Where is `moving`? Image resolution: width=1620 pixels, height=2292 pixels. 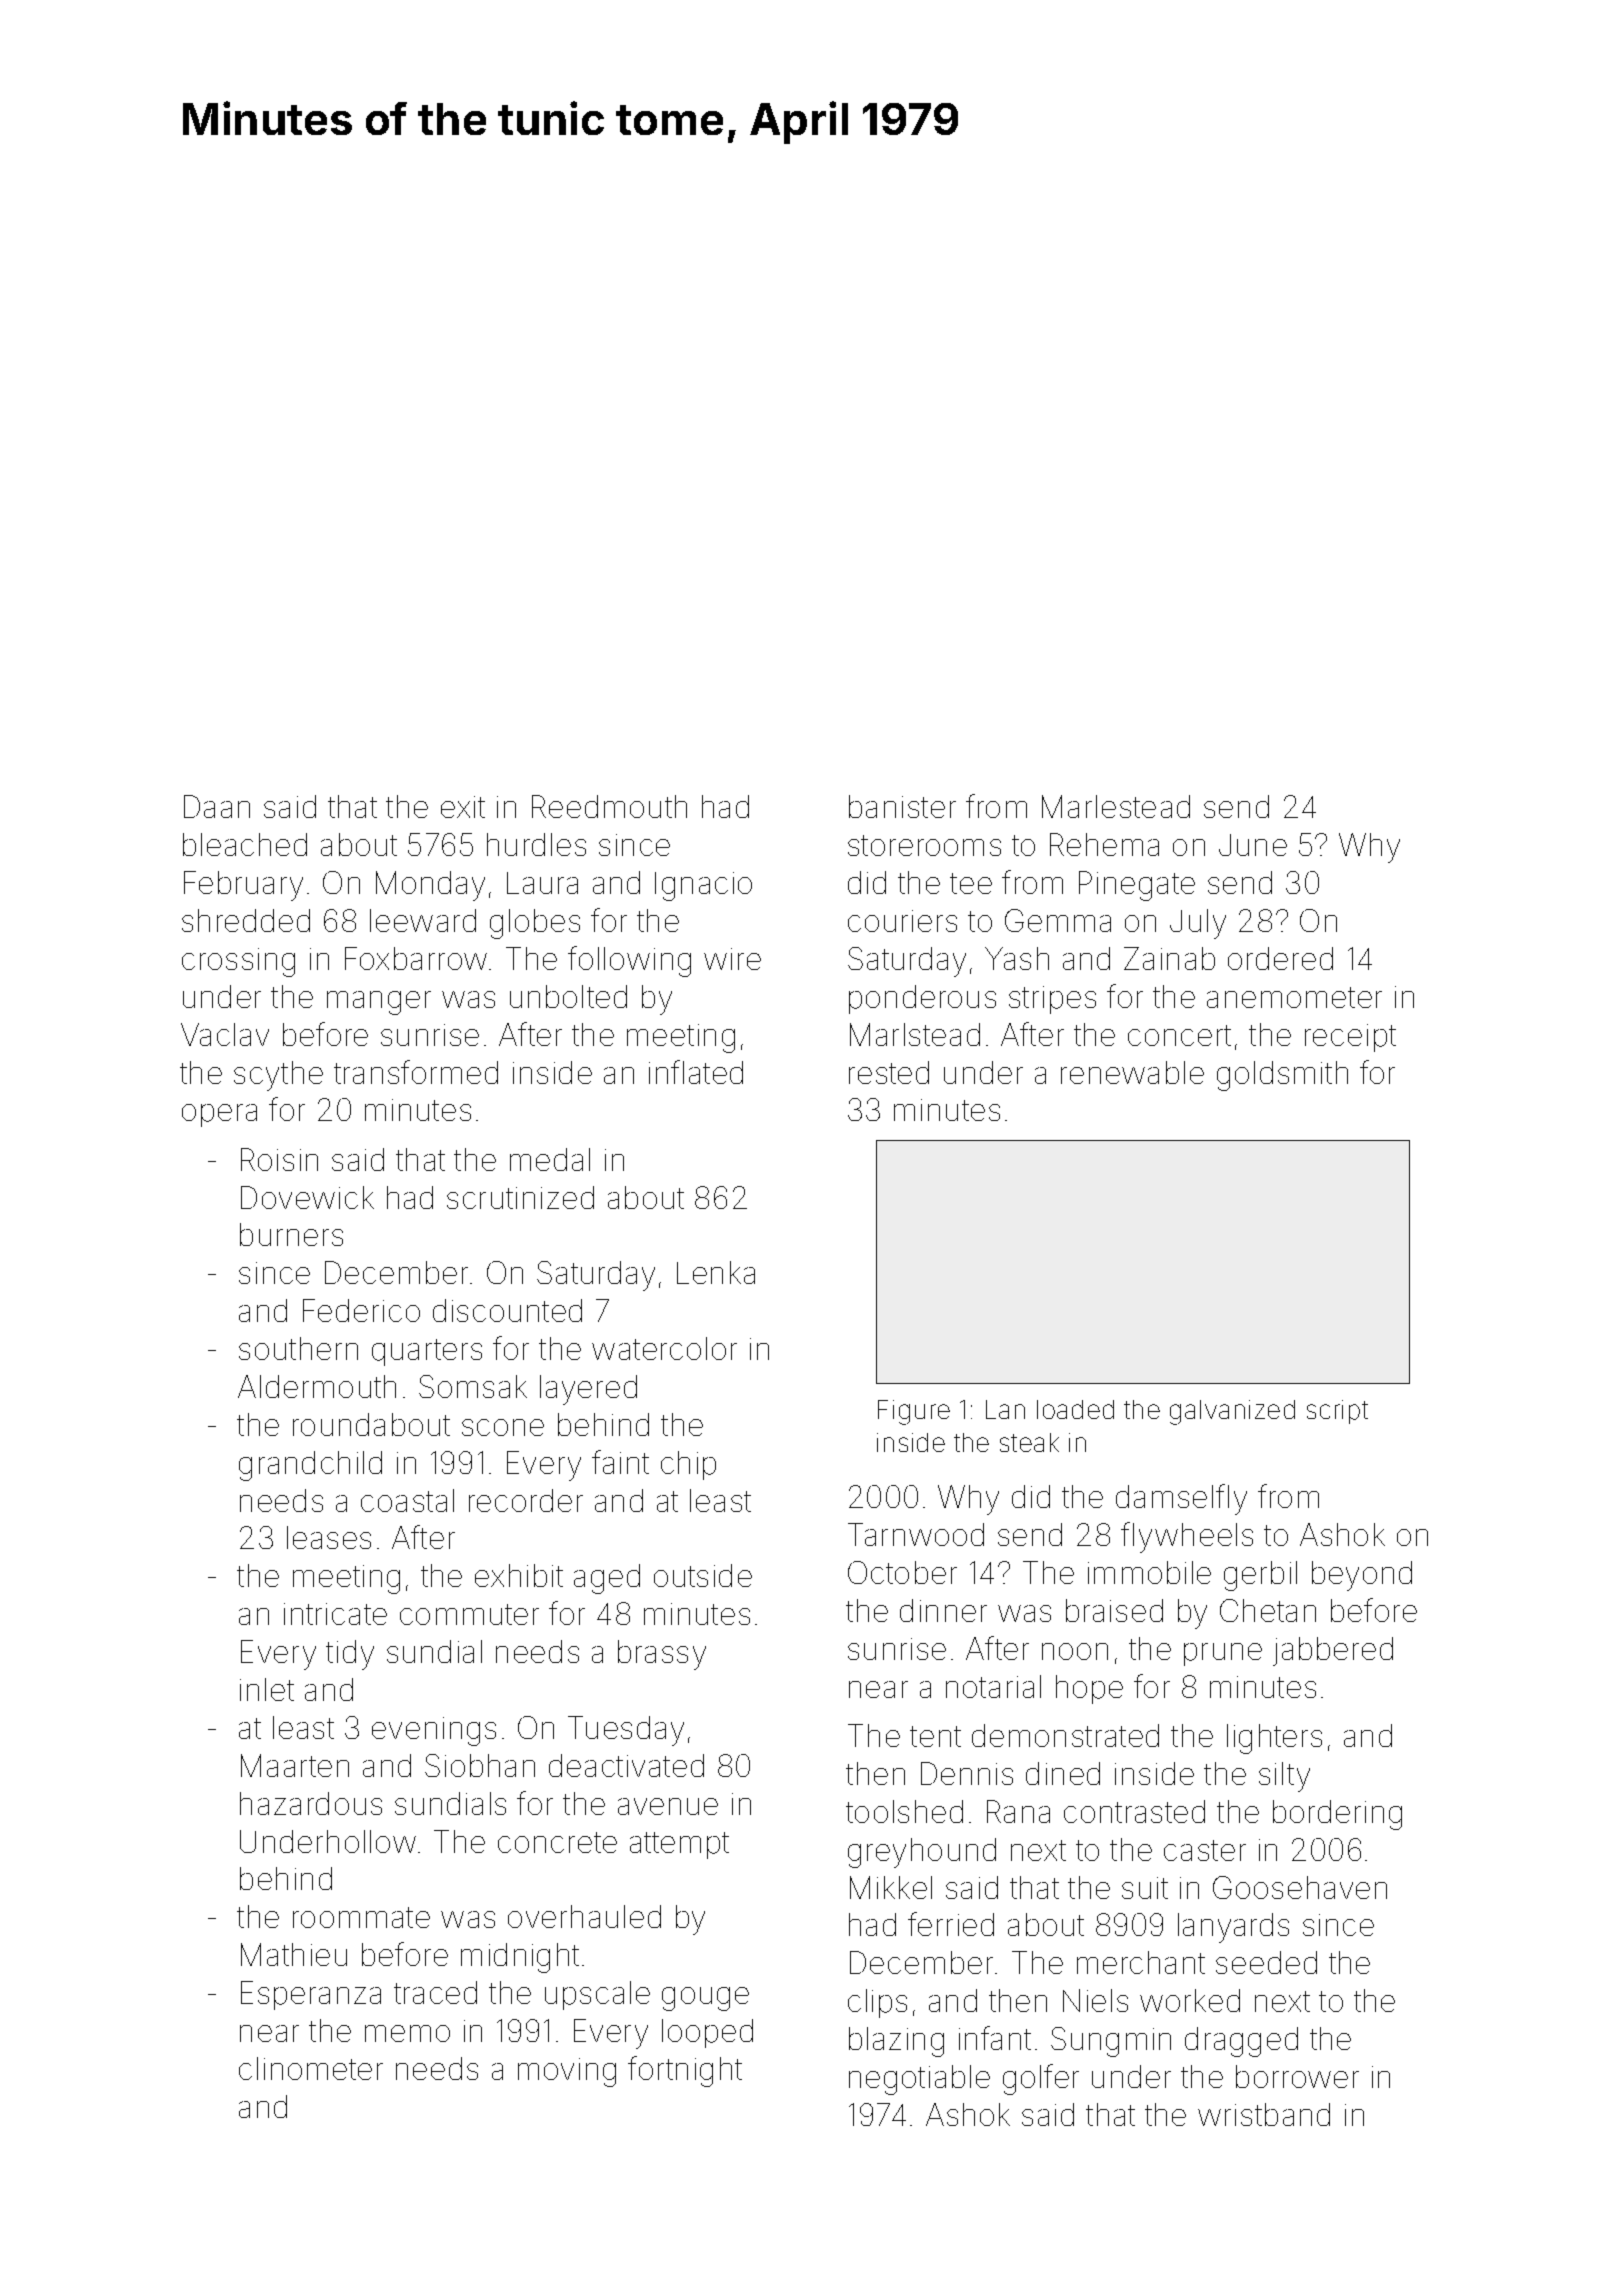
moving is located at coordinates (567, 2072).
